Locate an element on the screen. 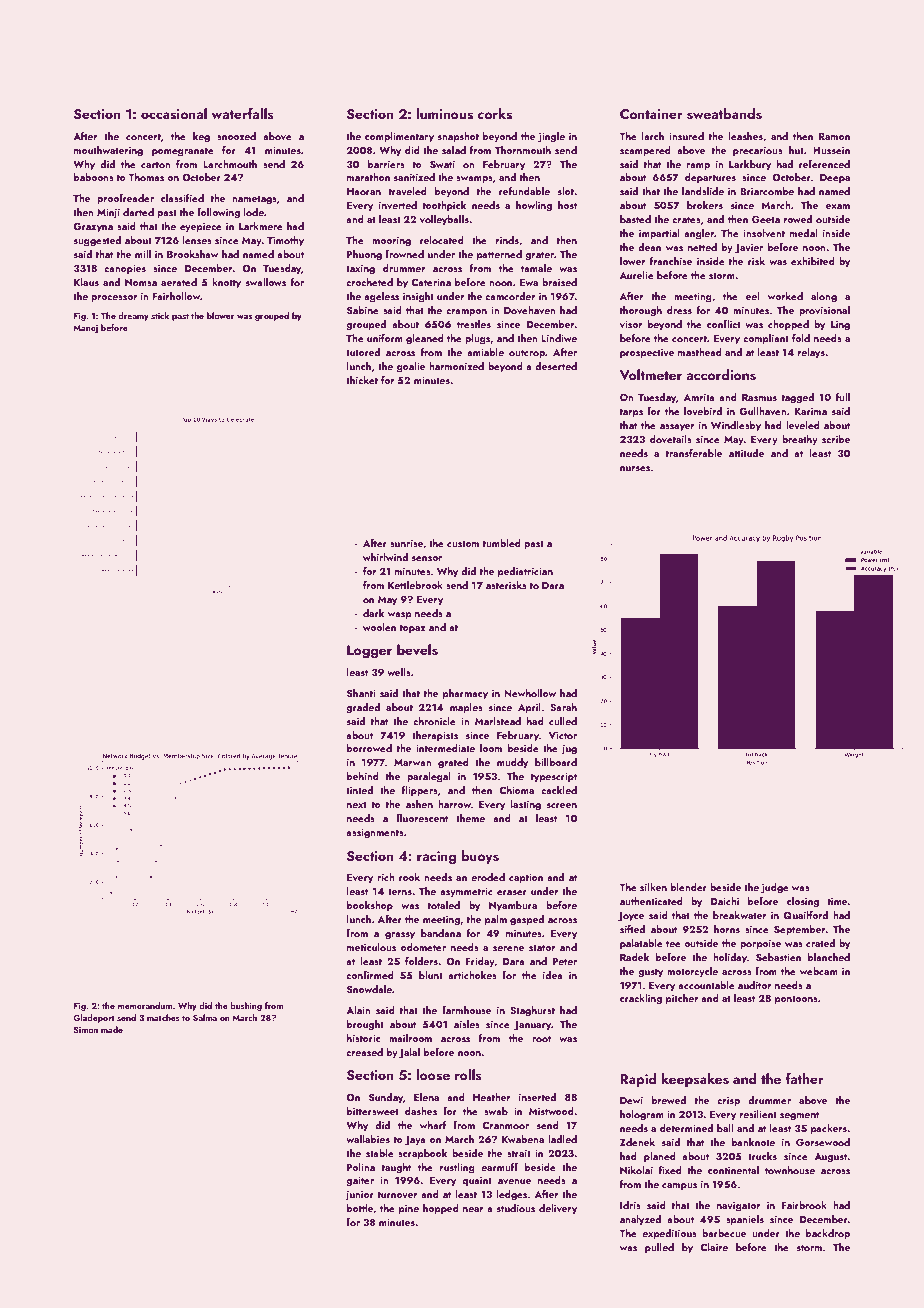 Image resolution: width=924 pixels, height=1308 pixels. trucks is located at coordinates (762, 1156).
